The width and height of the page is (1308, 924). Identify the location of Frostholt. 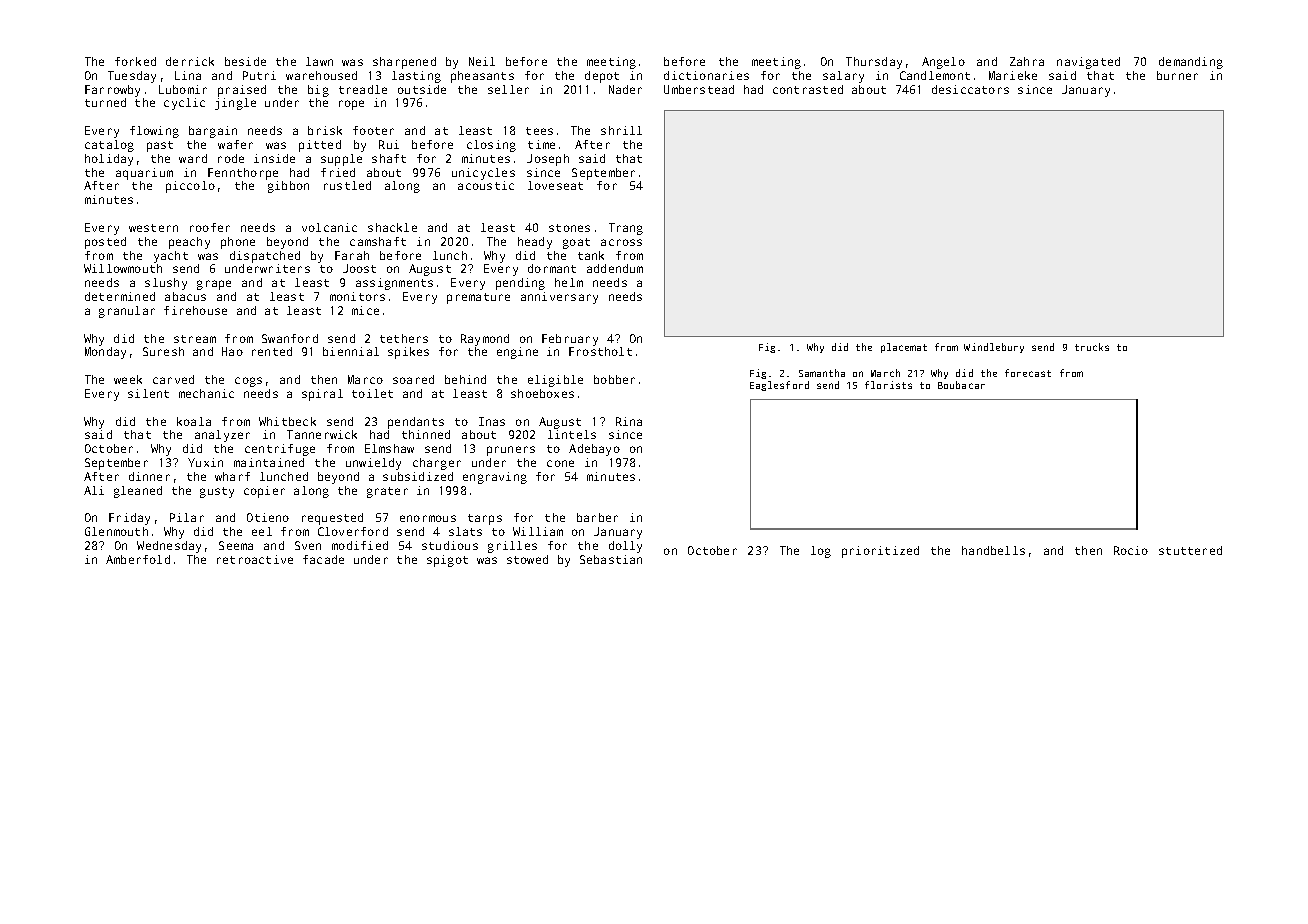
(600, 351).
